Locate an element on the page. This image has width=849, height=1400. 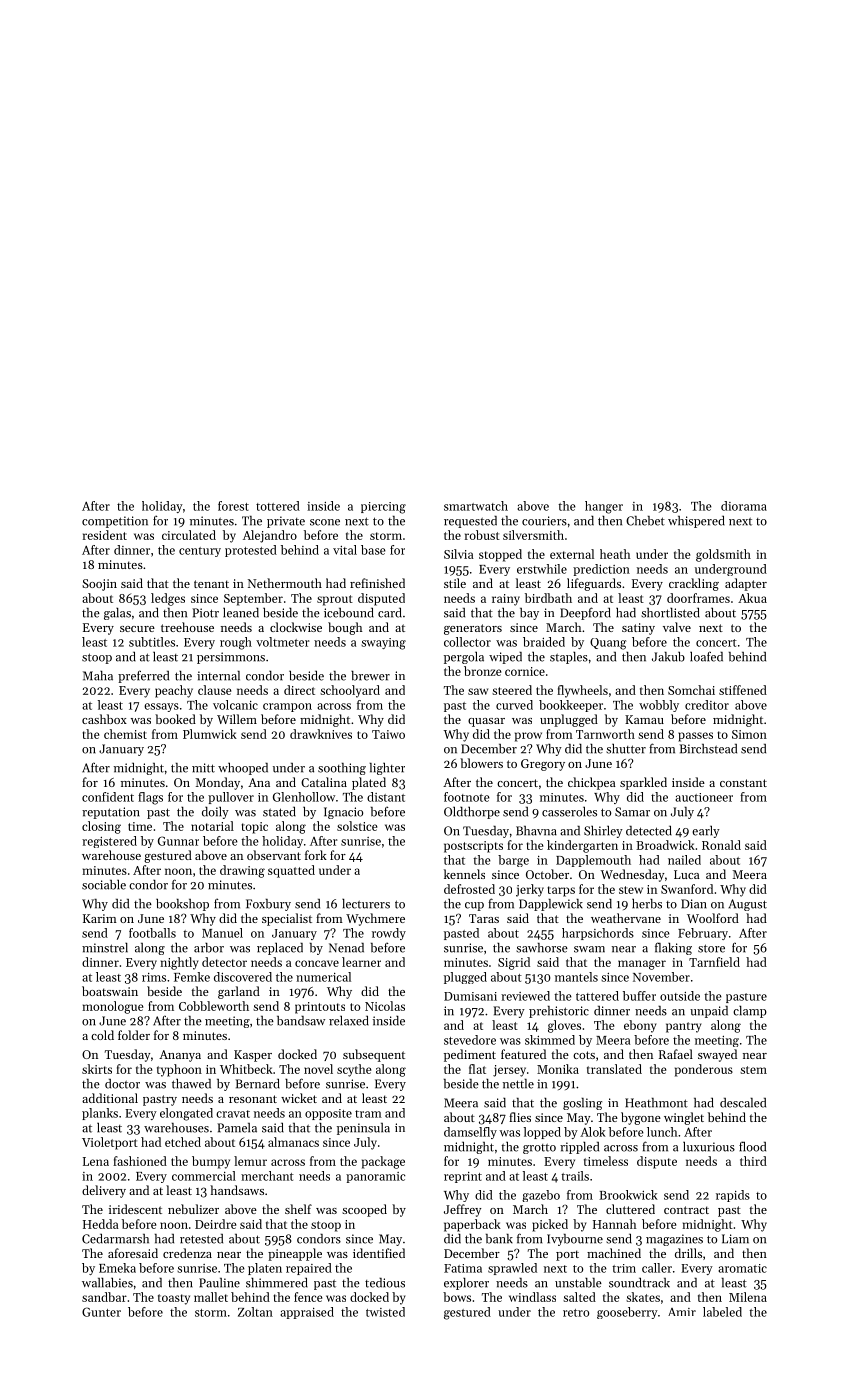
paperback is located at coordinates (472, 1225).
